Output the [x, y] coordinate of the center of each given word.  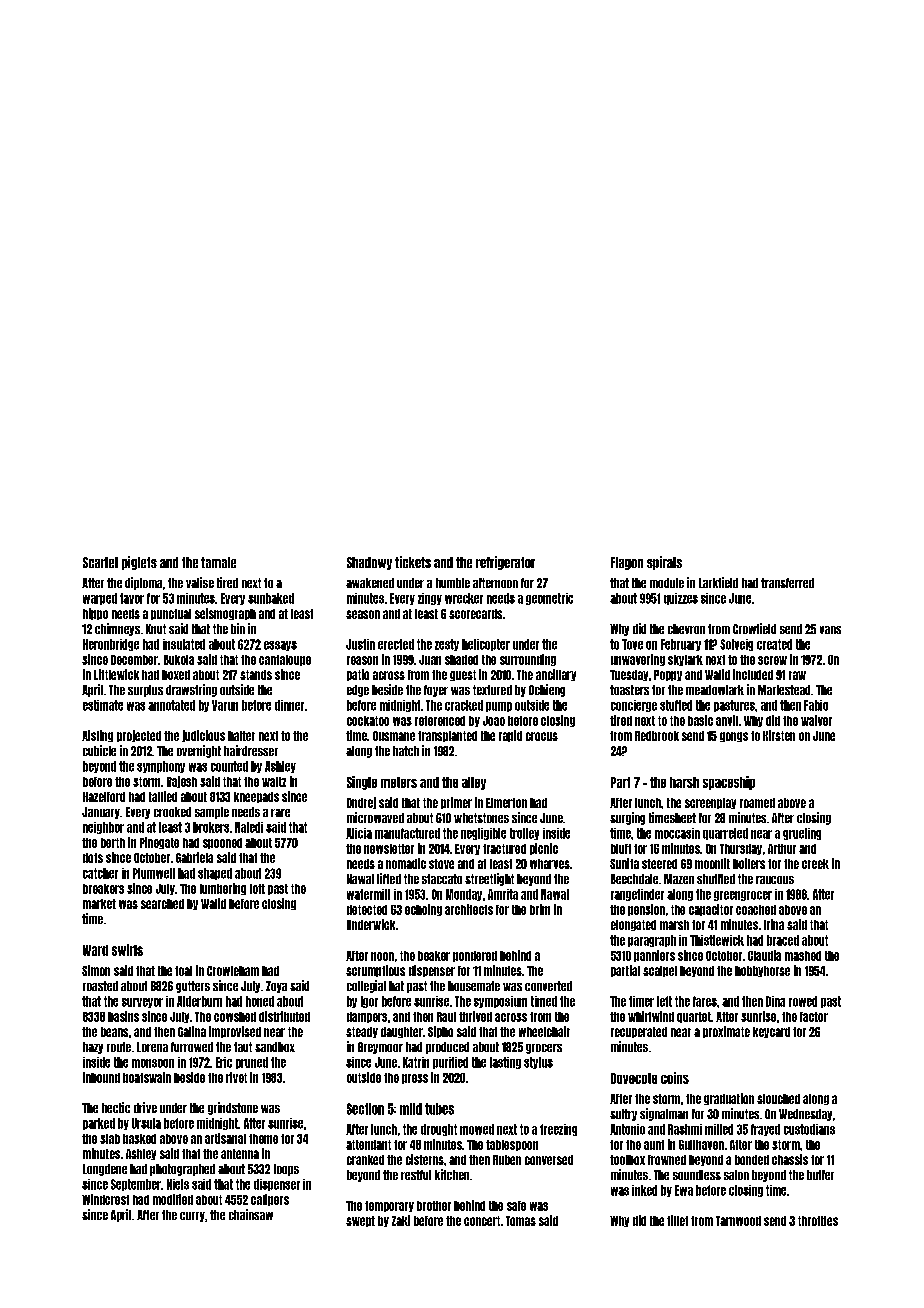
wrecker [464, 598]
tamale [218, 562]
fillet [677, 1220]
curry [192, 1217]
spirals [664, 563]
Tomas [521, 1221]
